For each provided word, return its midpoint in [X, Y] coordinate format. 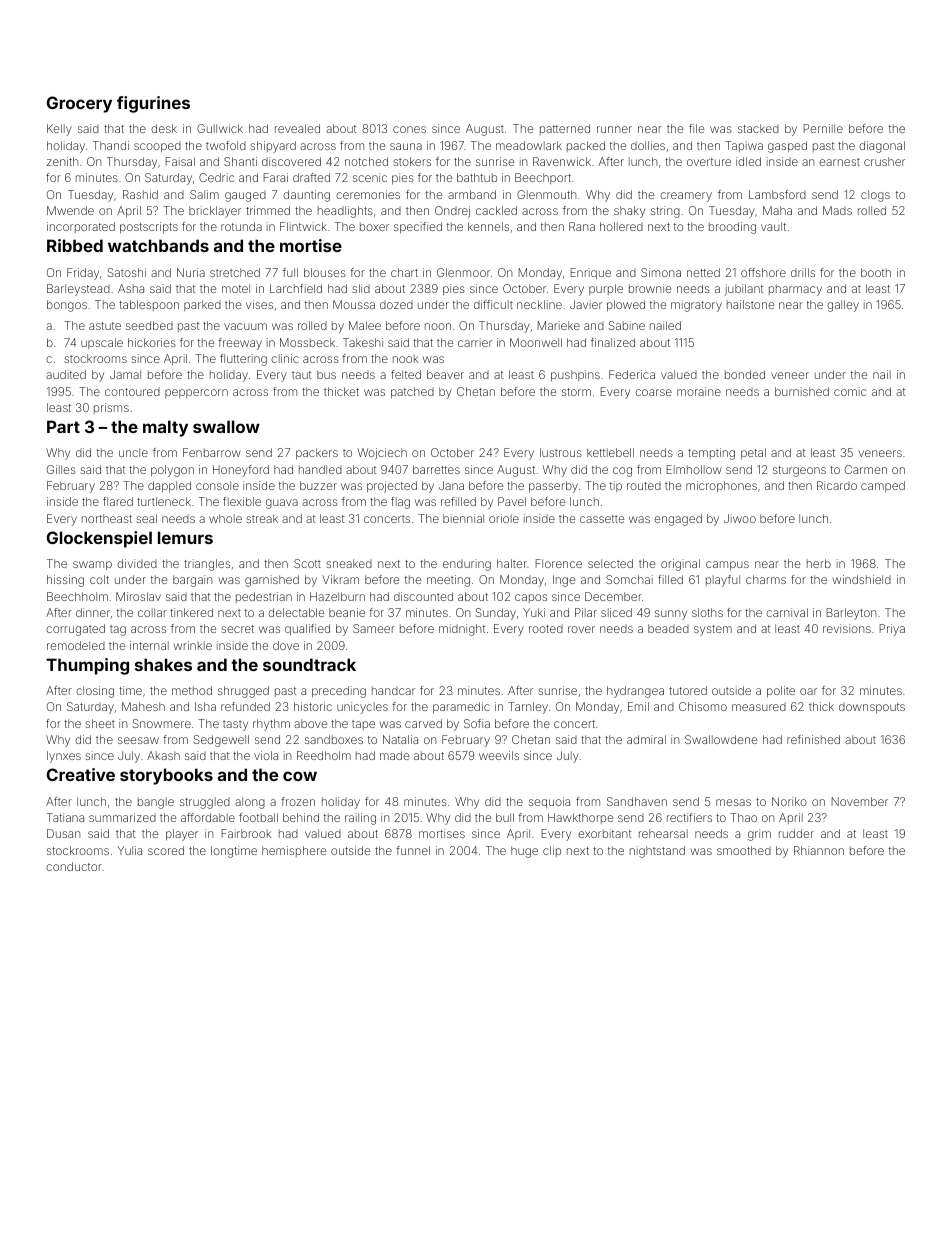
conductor [74, 866]
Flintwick [303, 226]
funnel [413, 850]
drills [803, 272]
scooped [157, 147]
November [860, 801]
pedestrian [264, 597]
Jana [451, 485]
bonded [745, 374]
